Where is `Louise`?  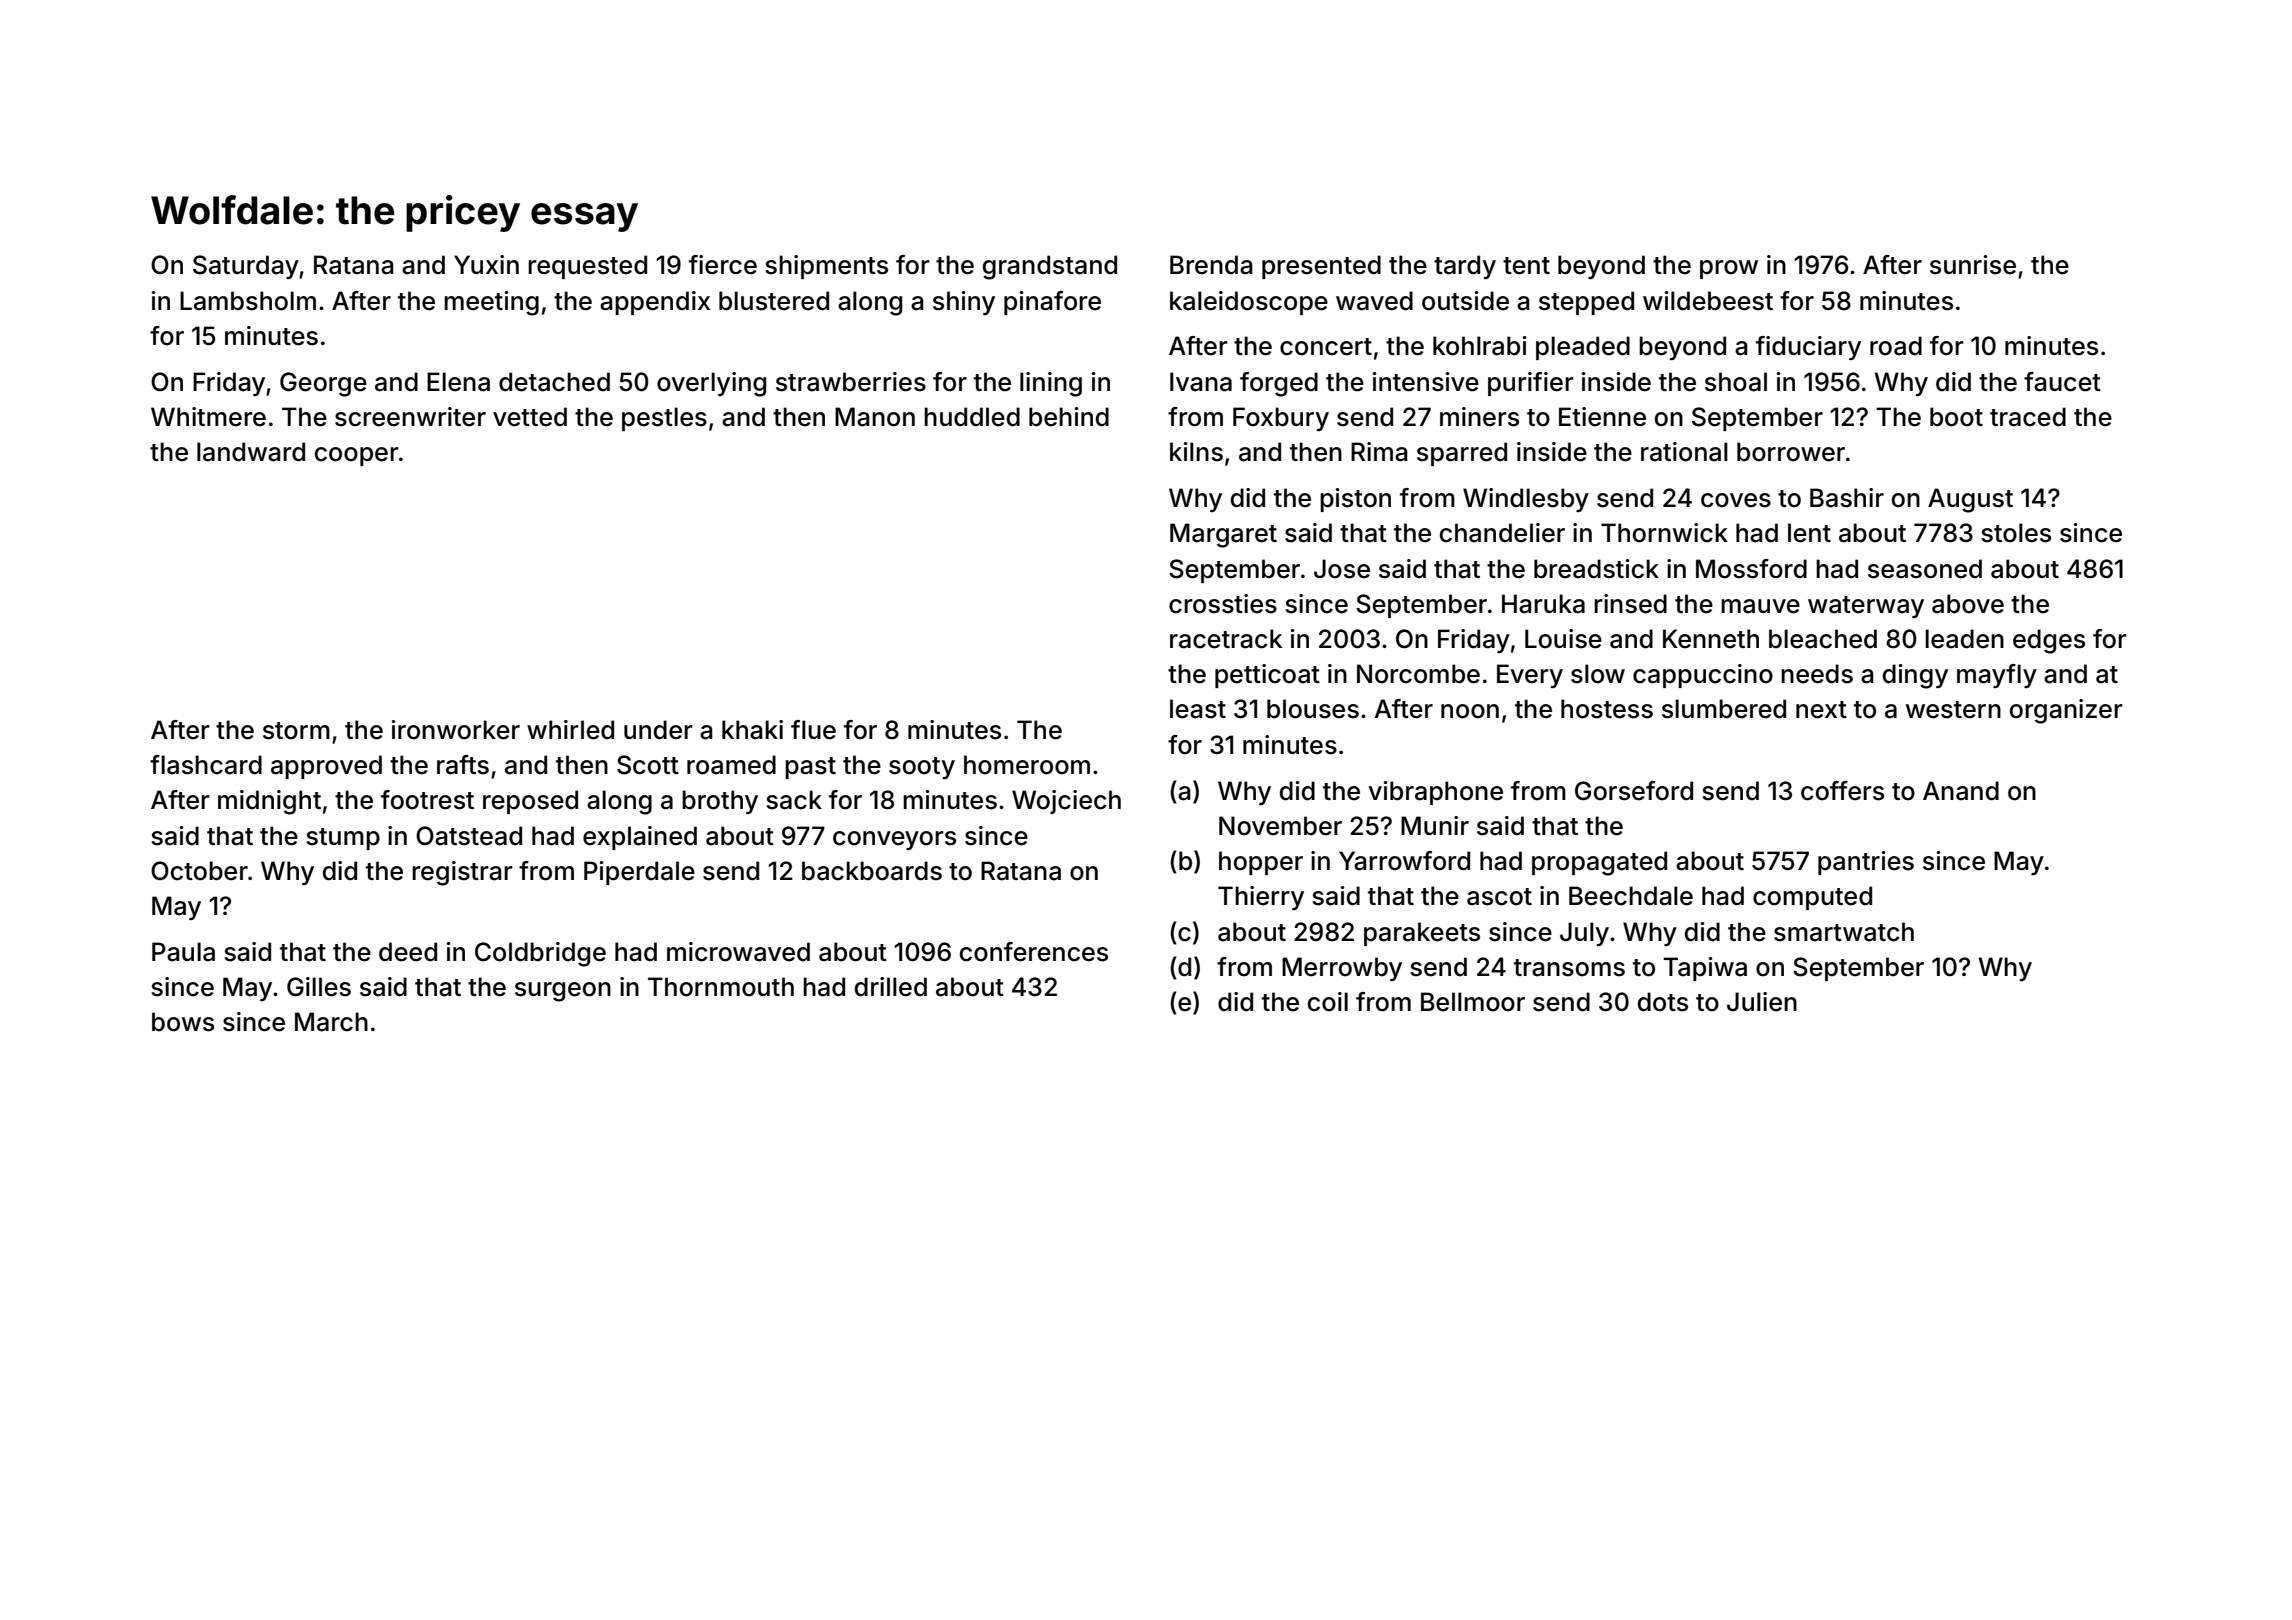
Louise is located at coordinates (1563, 639).
